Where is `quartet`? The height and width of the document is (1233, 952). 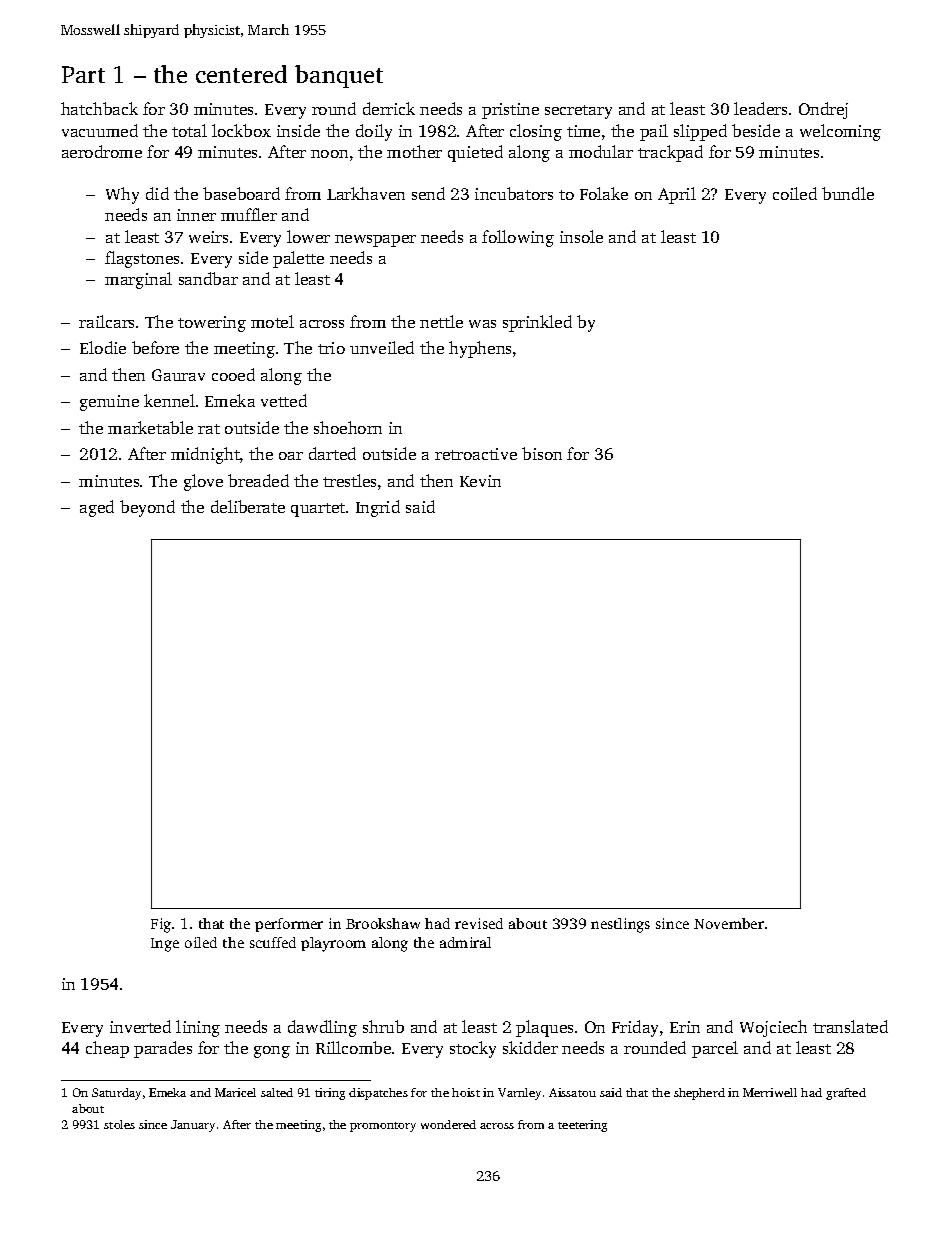 quartet is located at coordinates (318, 510).
